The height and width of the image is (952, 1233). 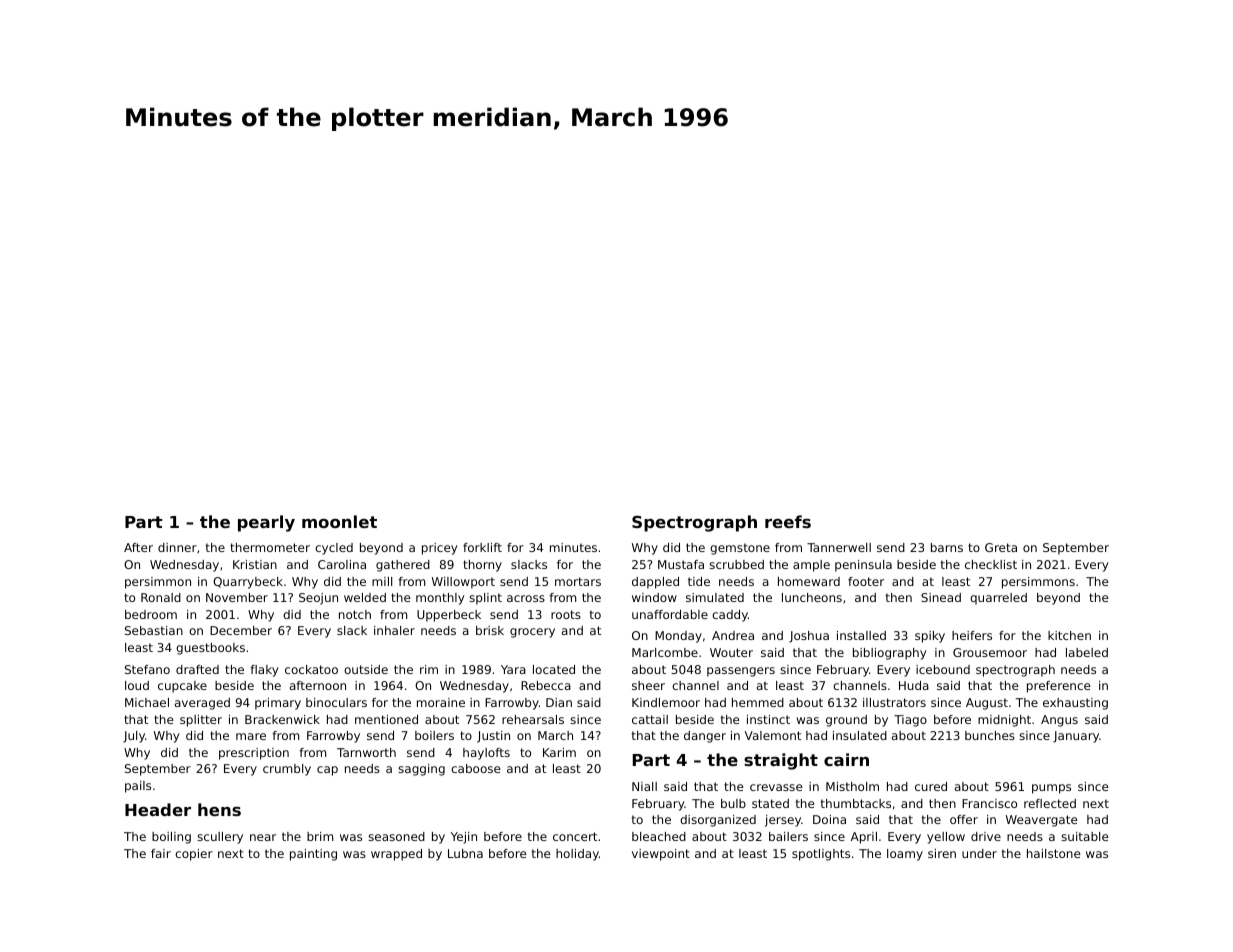 What do you see at coordinates (991, 564) in the image?
I see `checklist` at bounding box center [991, 564].
